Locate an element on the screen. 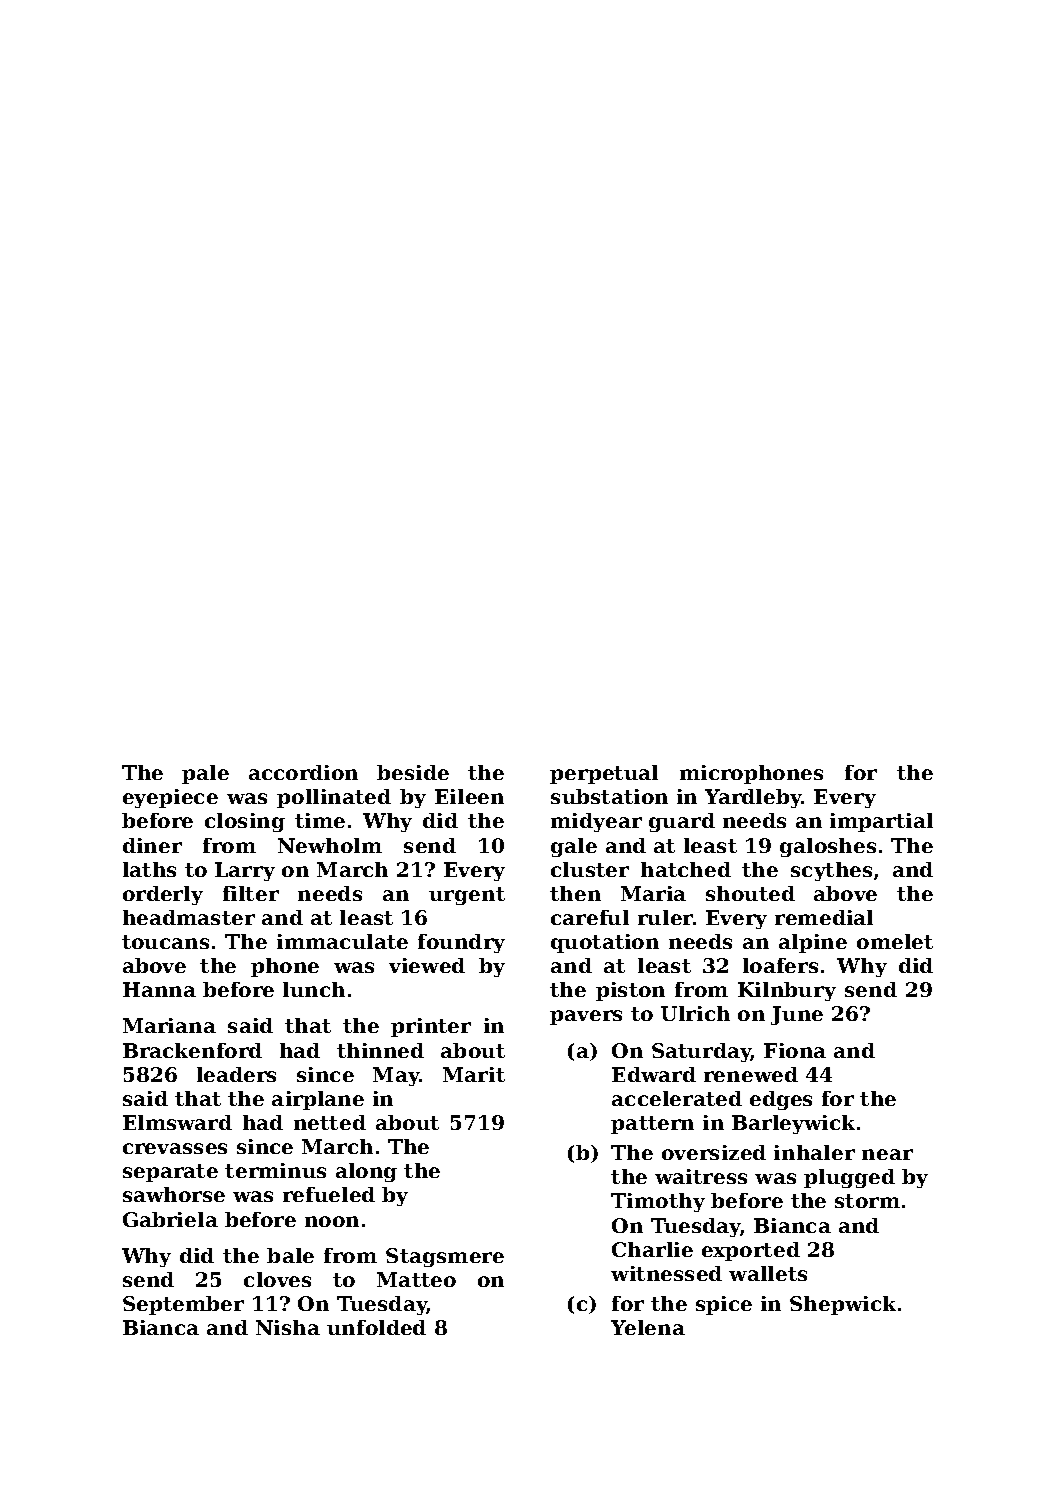 The width and height of the screenshot is (1056, 1500). Marit is located at coordinates (474, 1074).
